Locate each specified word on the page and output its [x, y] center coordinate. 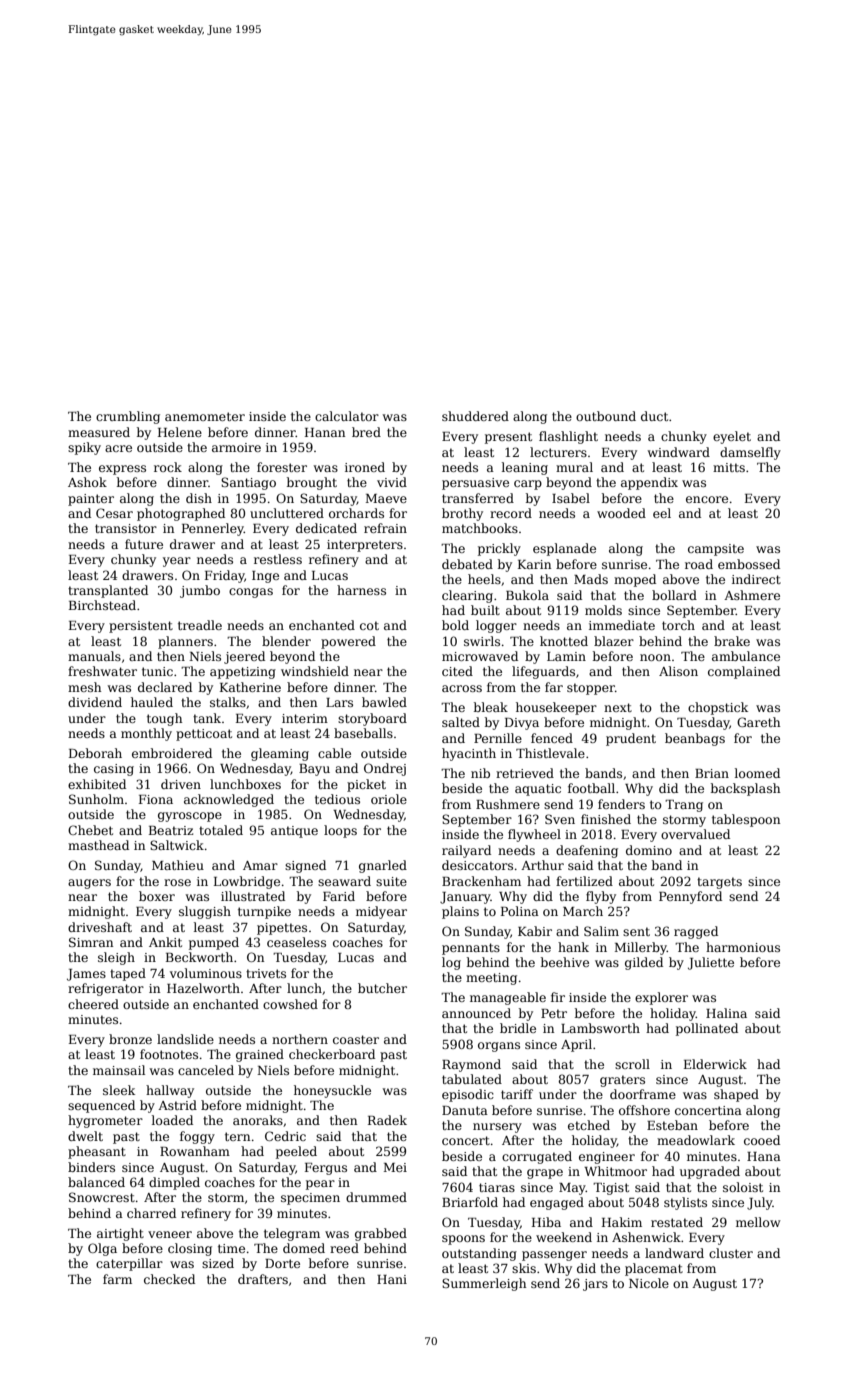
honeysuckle [332, 1091]
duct [654, 416]
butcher [382, 988]
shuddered [475, 416]
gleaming [280, 754]
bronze [130, 1039]
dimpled [174, 1183]
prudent [631, 739]
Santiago [248, 483]
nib [480, 773]
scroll [632, 1064]
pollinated [707, 1029]
